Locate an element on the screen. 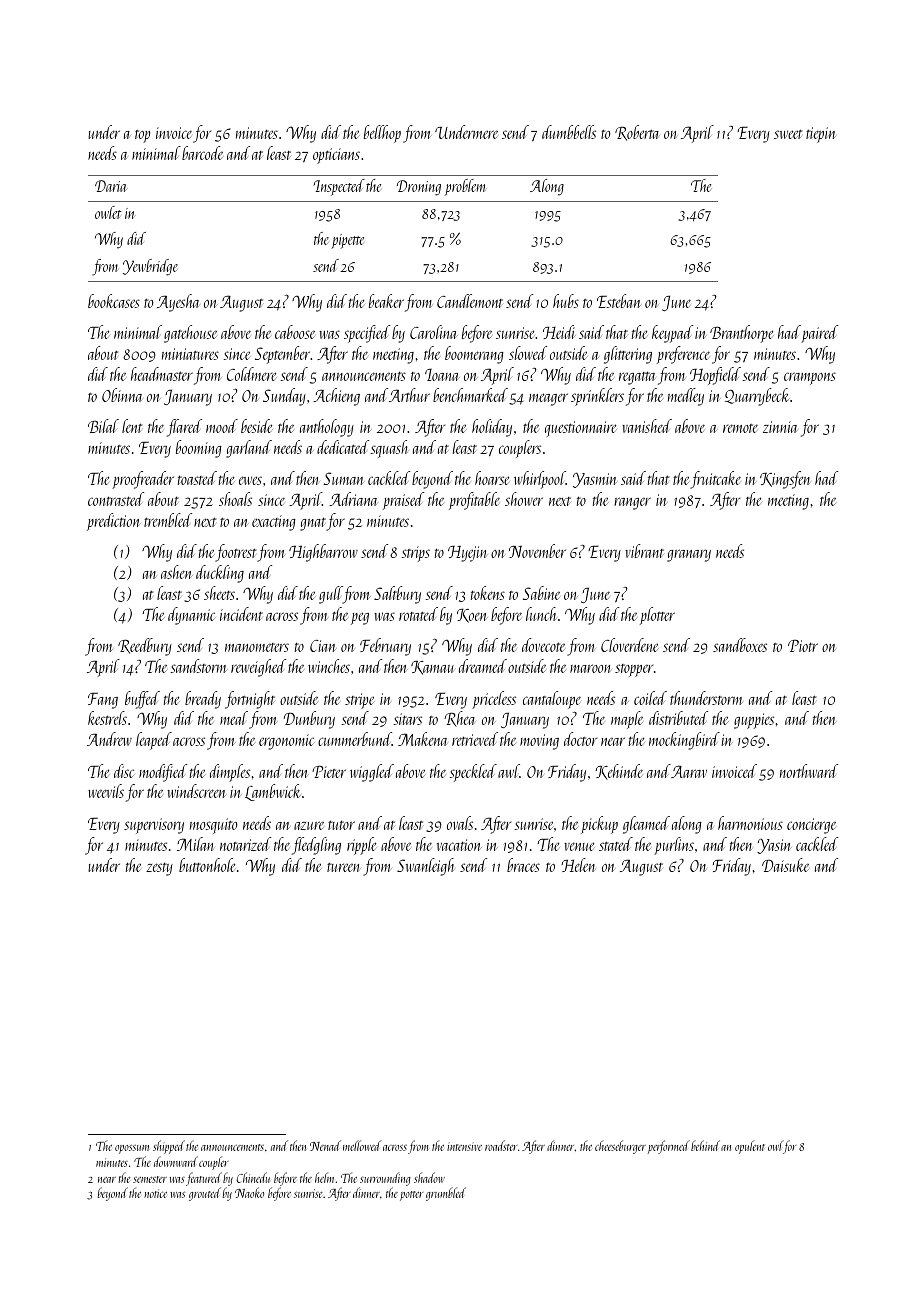 The width and height of the screenshot is (924, 1308). grumbled is located at coordinates (446, 1194).
